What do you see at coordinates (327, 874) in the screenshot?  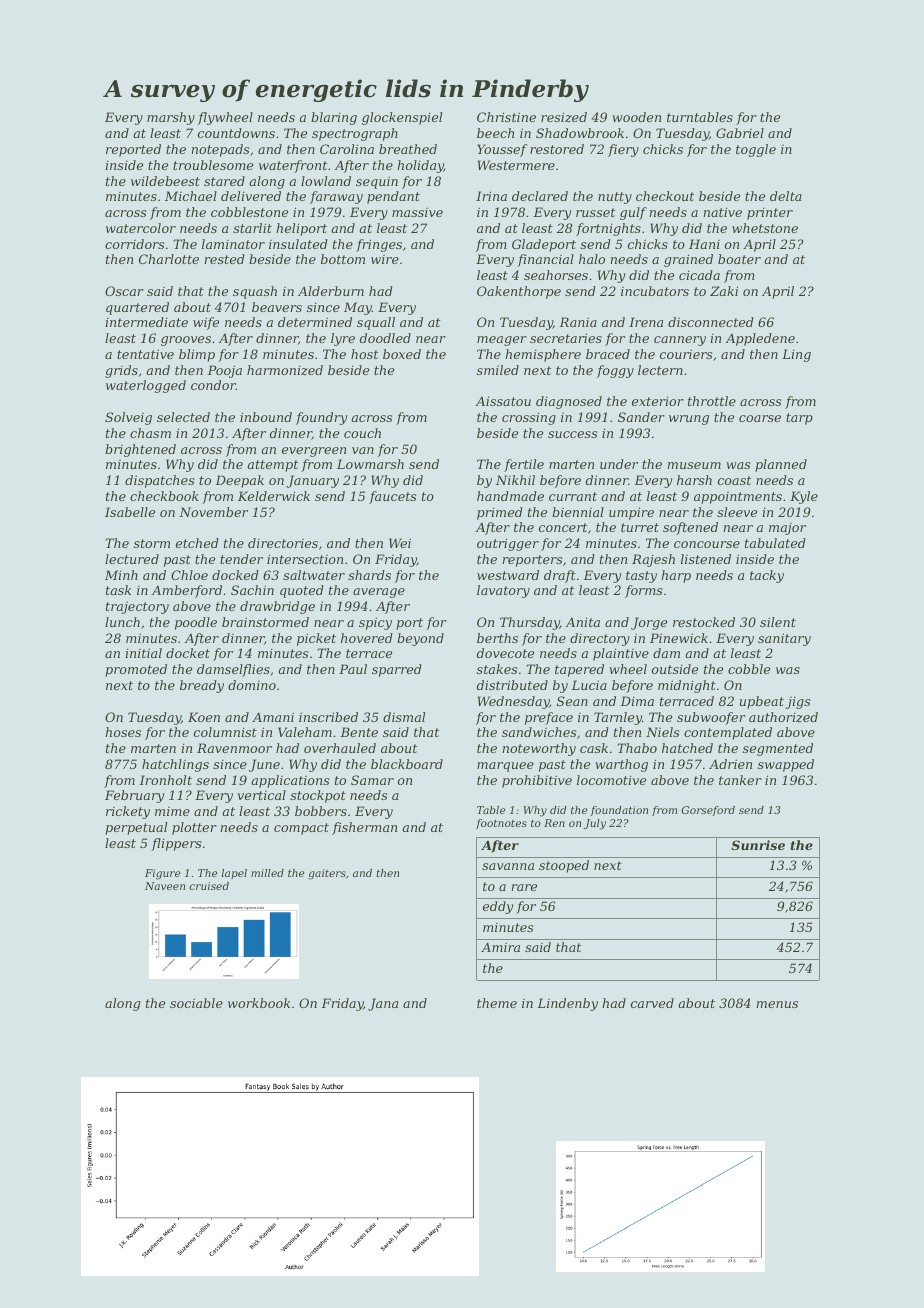 I see `gaiters` at bounding box center [327, 874].
